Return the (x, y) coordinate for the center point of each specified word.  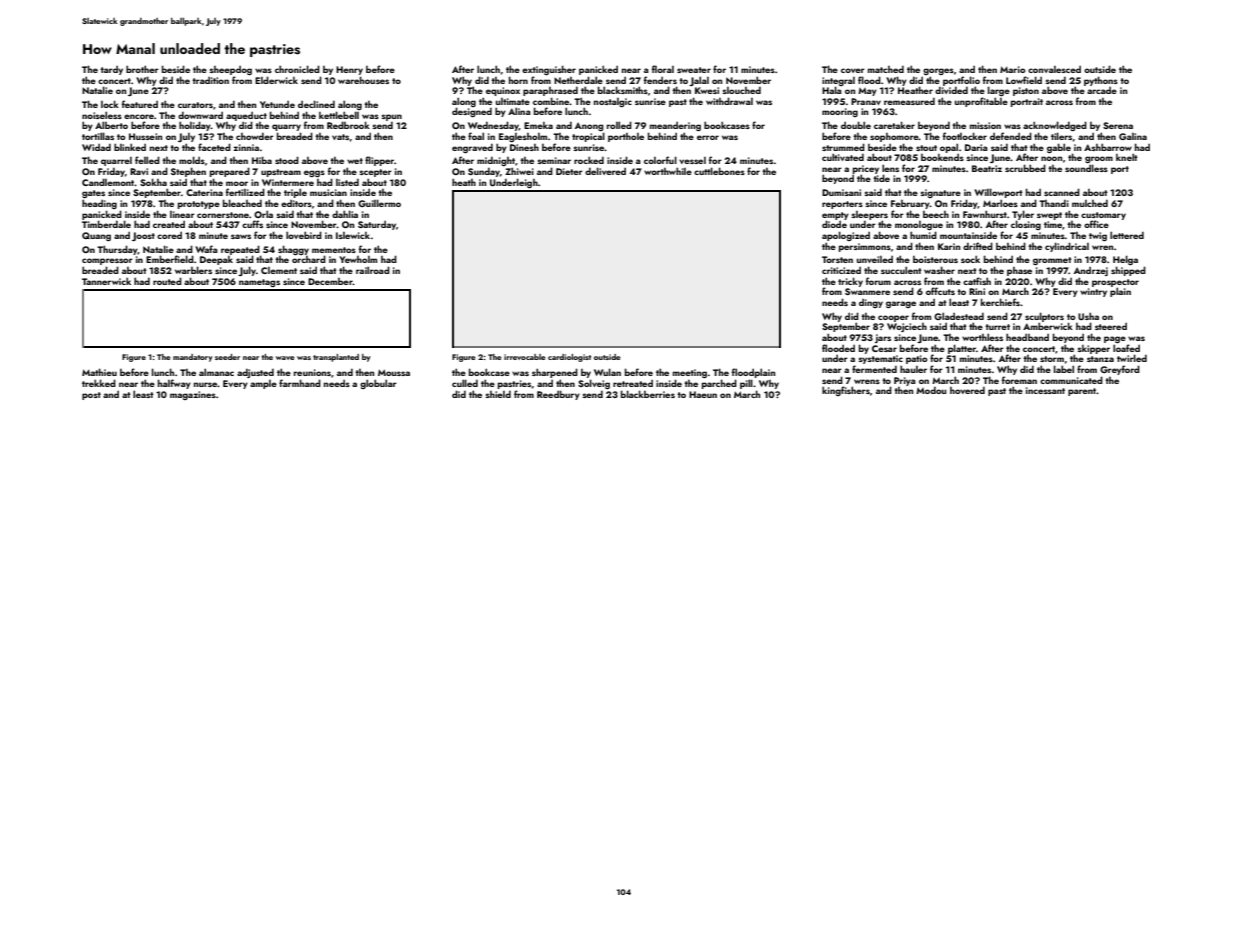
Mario (1013, 69)
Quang (96, 236)
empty (835, 216)
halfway (174, 384)
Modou (931, 390)
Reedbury (558, 395)
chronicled (297, 69)
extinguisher (549, 70)
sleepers (869, 215)
